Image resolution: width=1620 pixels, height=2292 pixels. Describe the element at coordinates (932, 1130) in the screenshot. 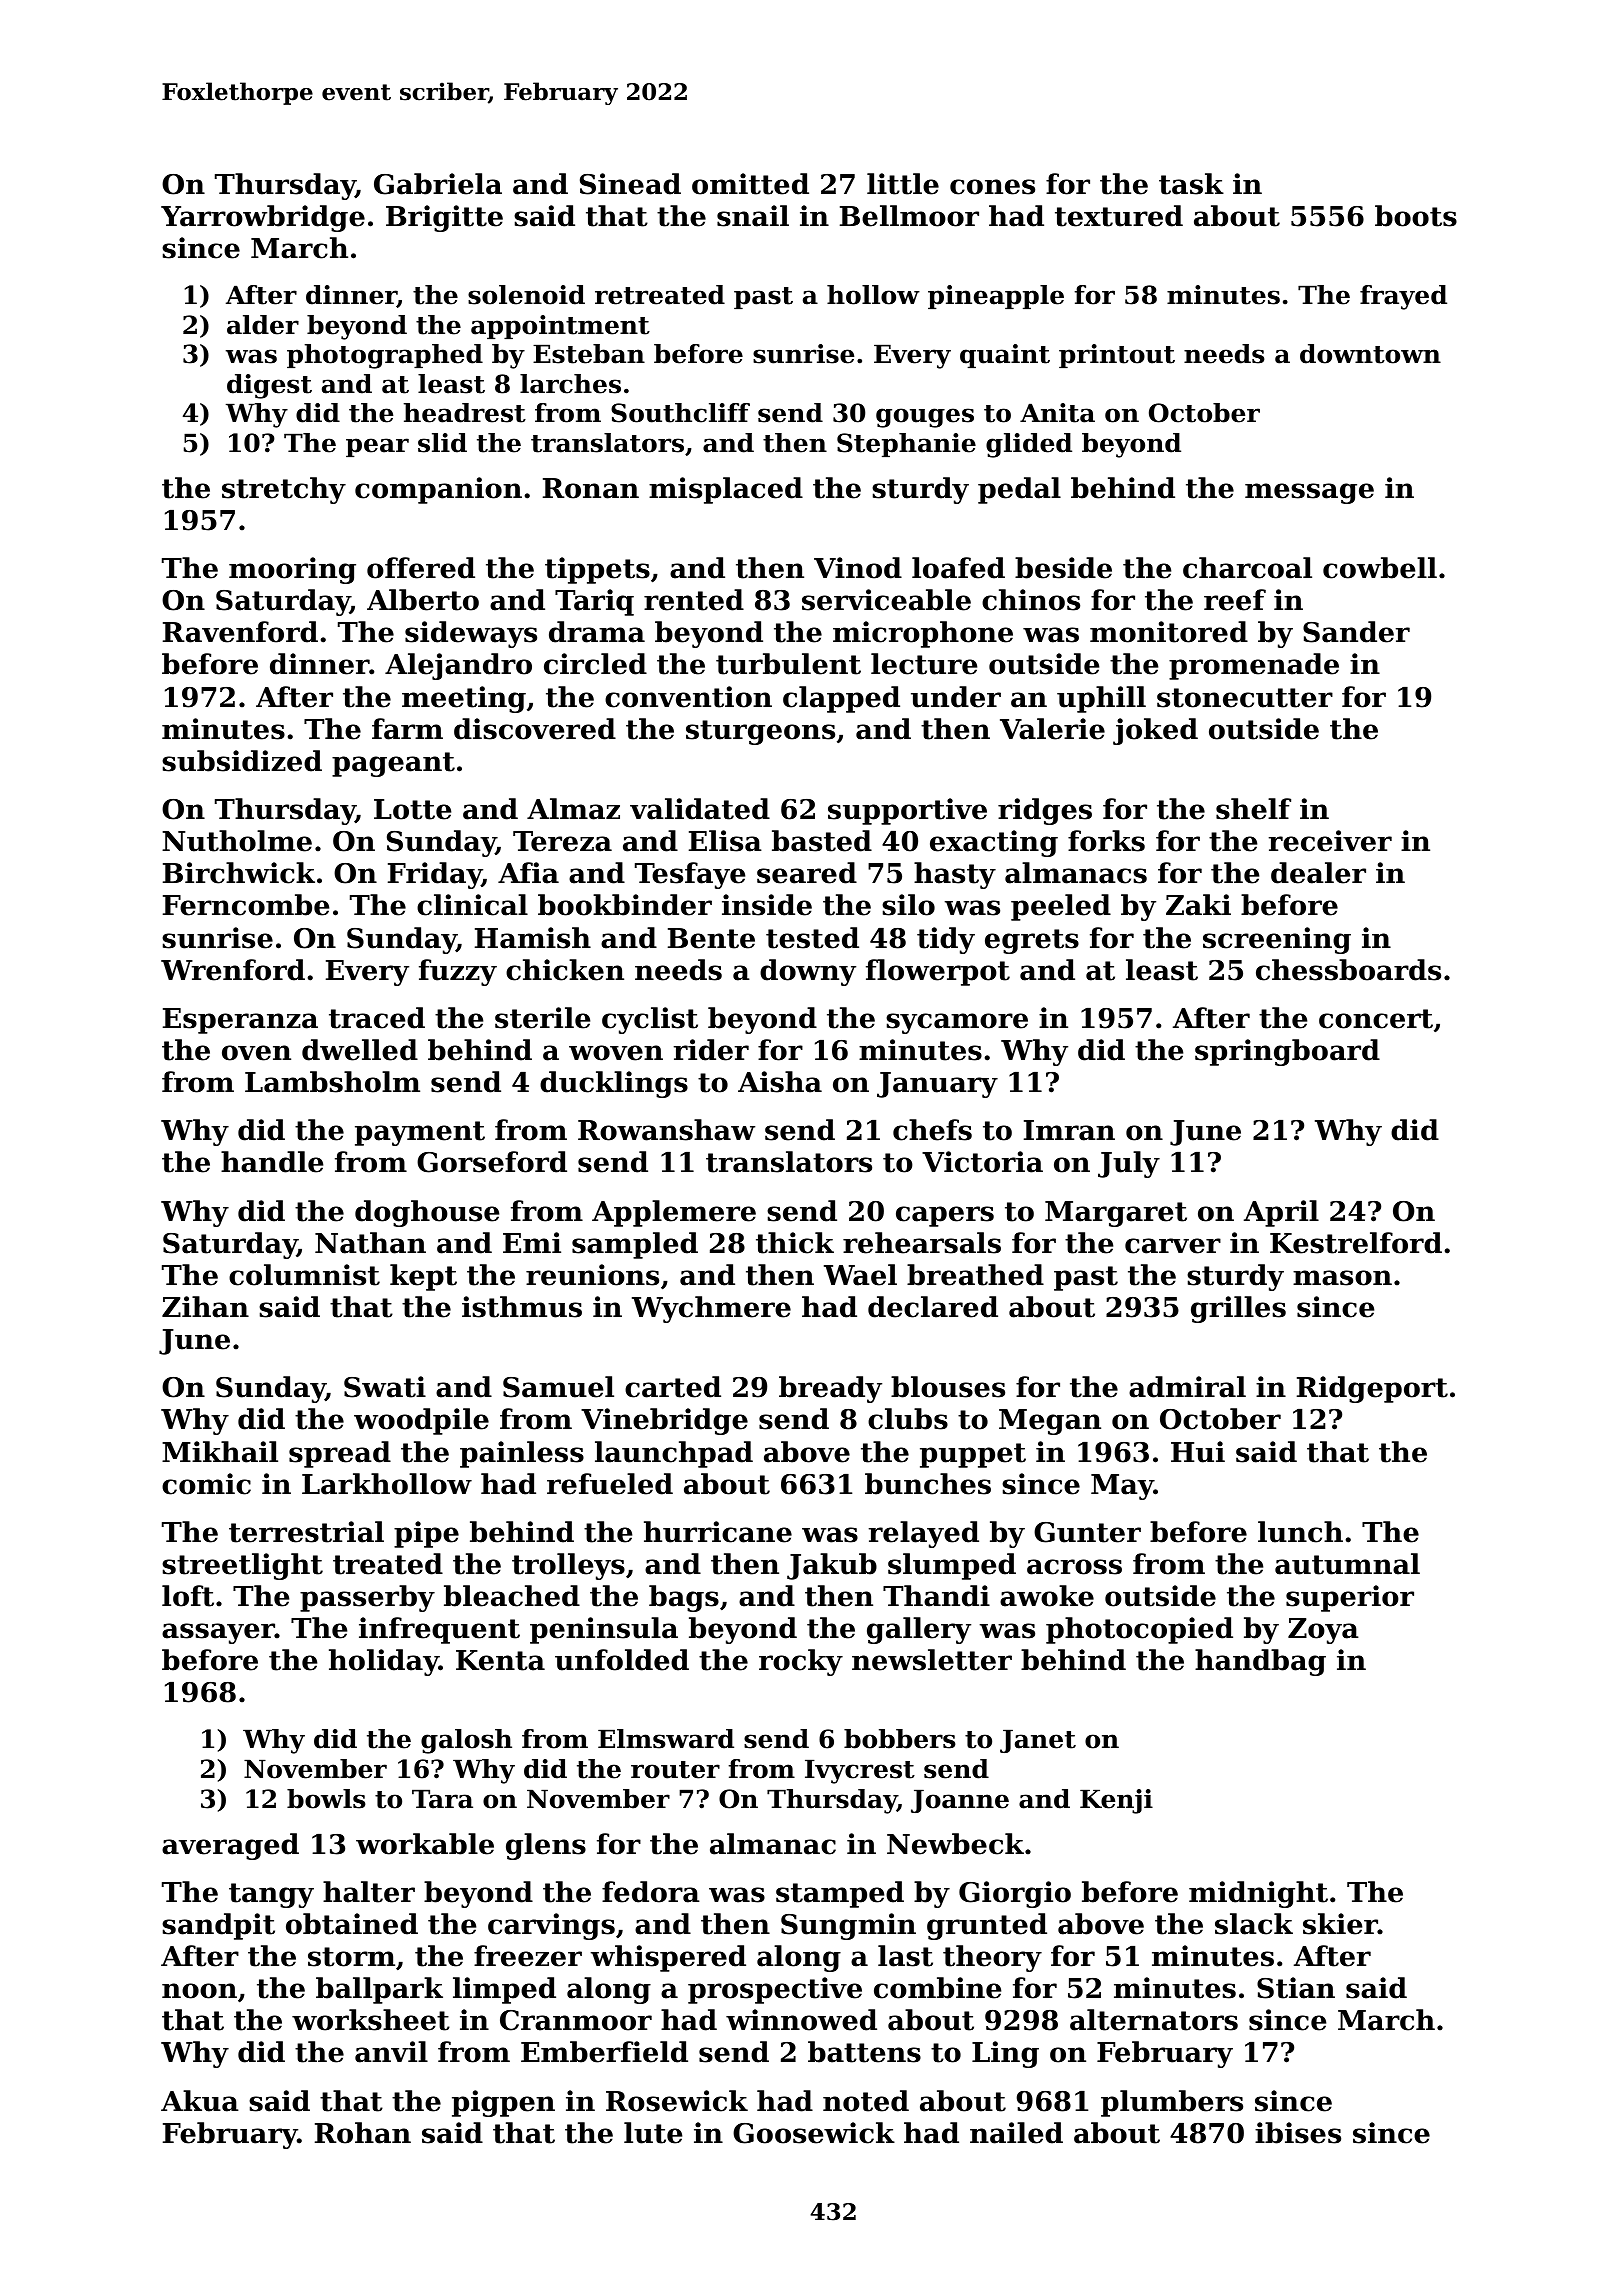

I see `chefs` at that location.
